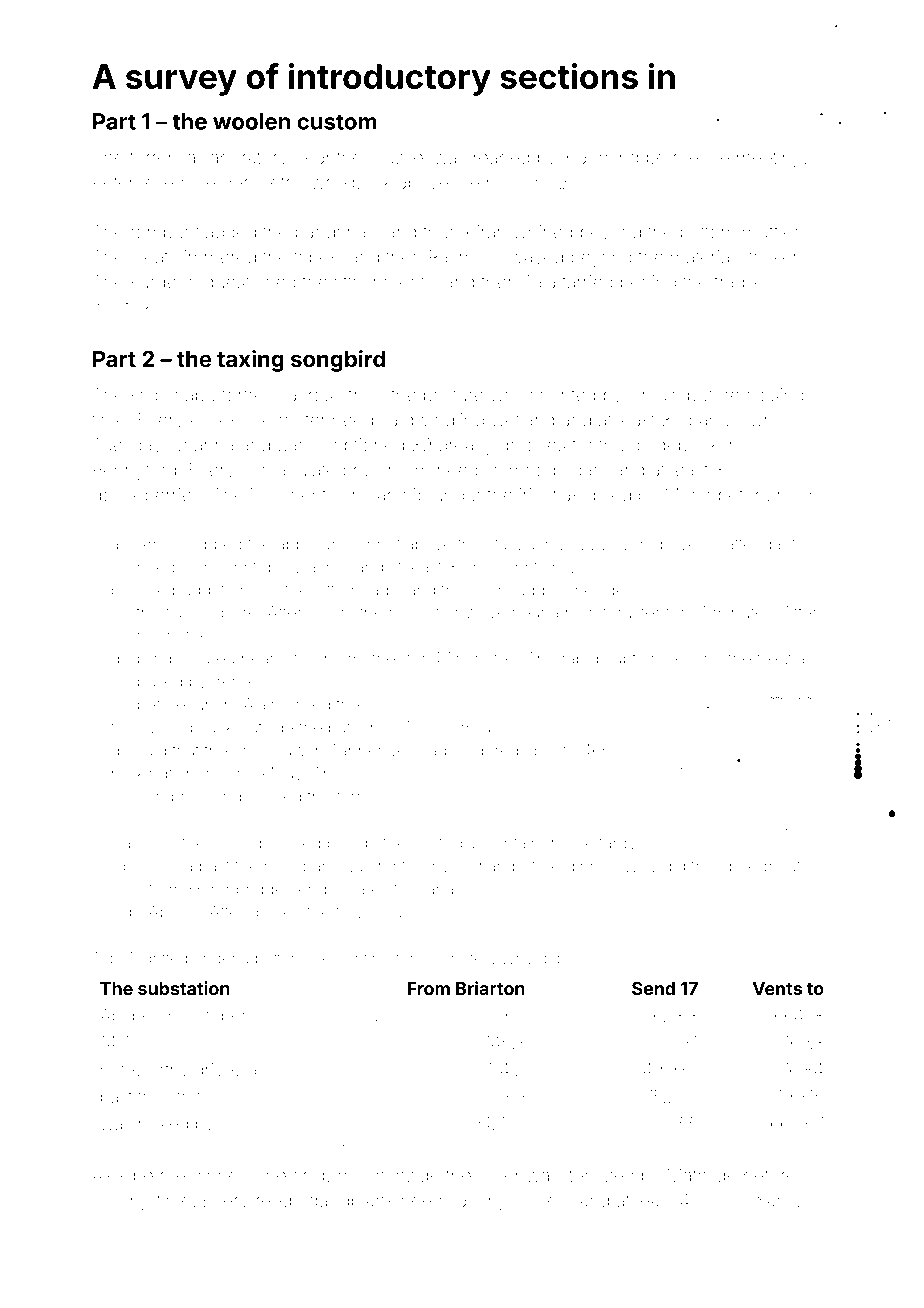 Image resolution: width=924 pixels, height=1308 pixels. Describe the element at coordinates (163, 1123) in the screenshot. I see `milked` at that location.
